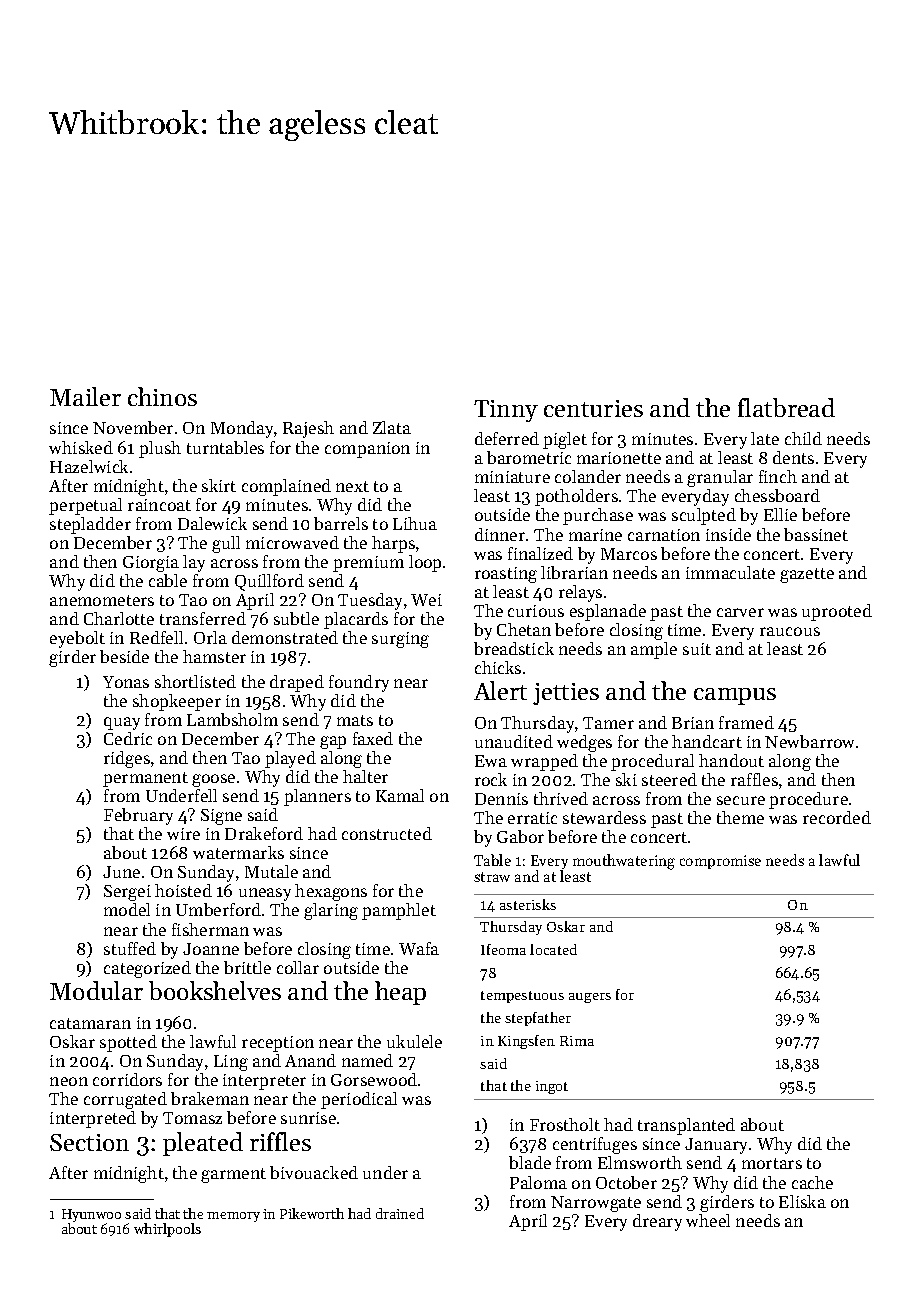  I want to click on whisked, so click(81, 447).
